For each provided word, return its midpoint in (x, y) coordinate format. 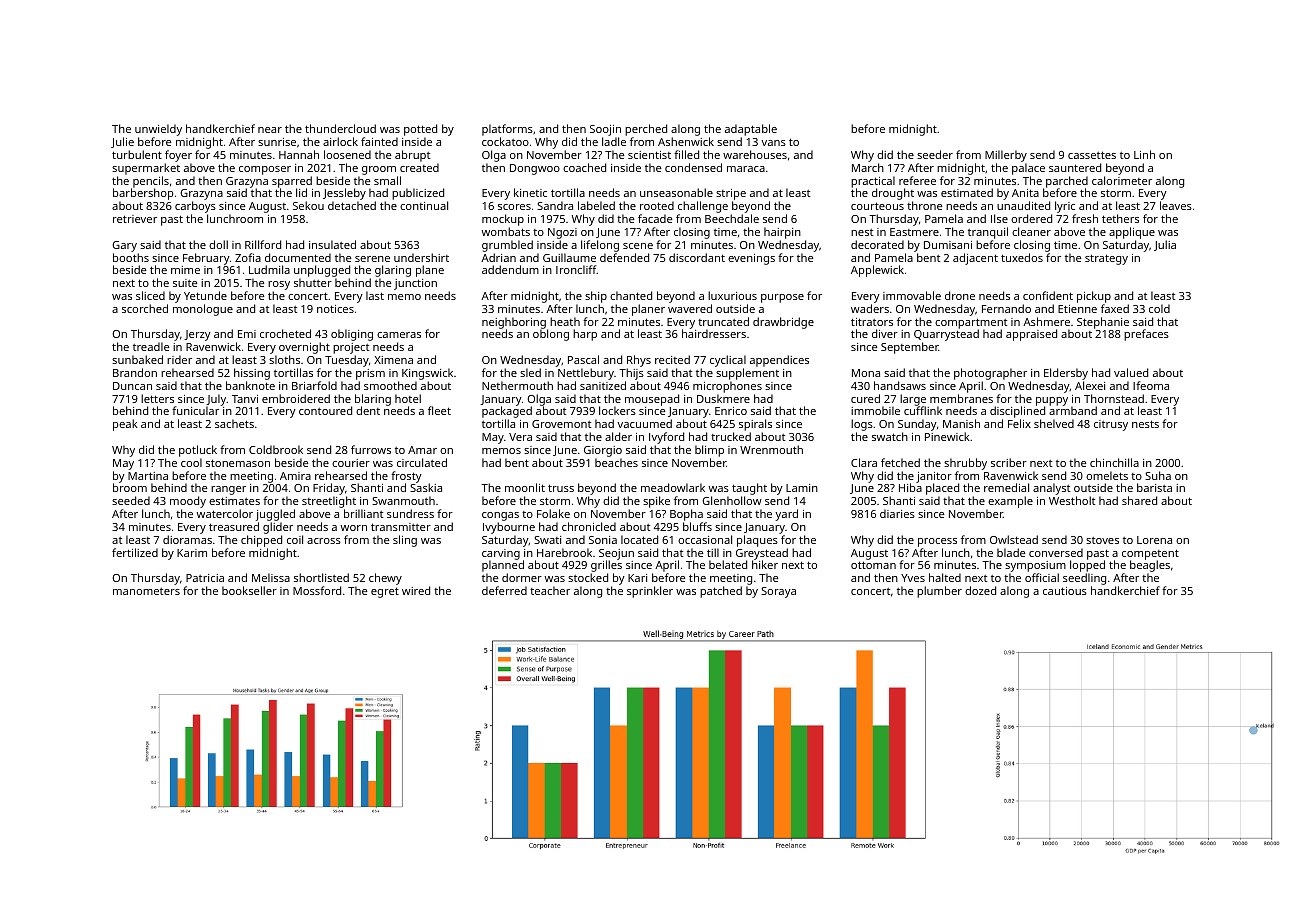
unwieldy (158, 130)
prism (370, 374)
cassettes (1092, 155)
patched (721, 592)
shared (1139, 500)
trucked (731, 436)
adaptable (751, 130)
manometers (146, 591)
